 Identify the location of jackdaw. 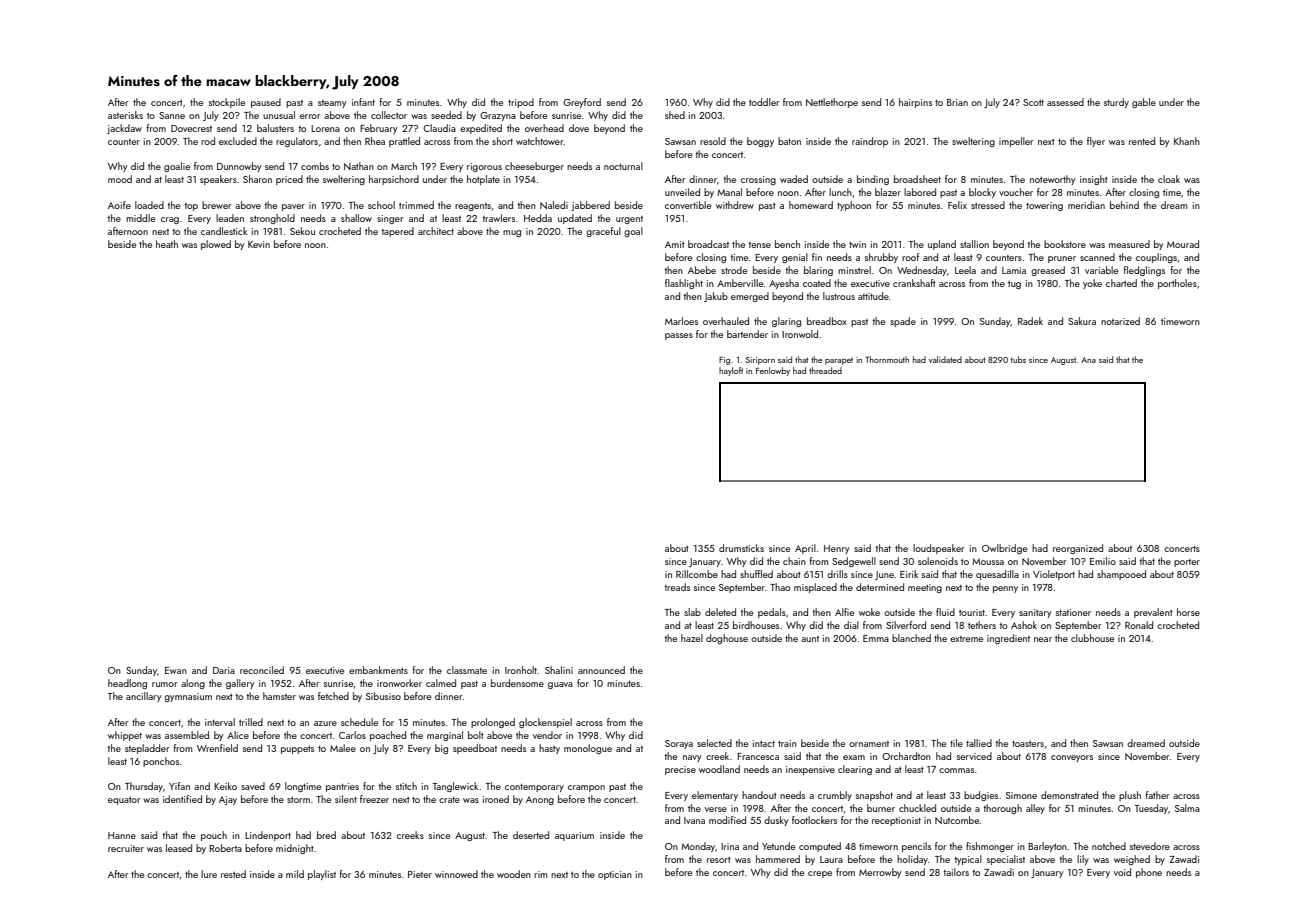
(124, 129).
